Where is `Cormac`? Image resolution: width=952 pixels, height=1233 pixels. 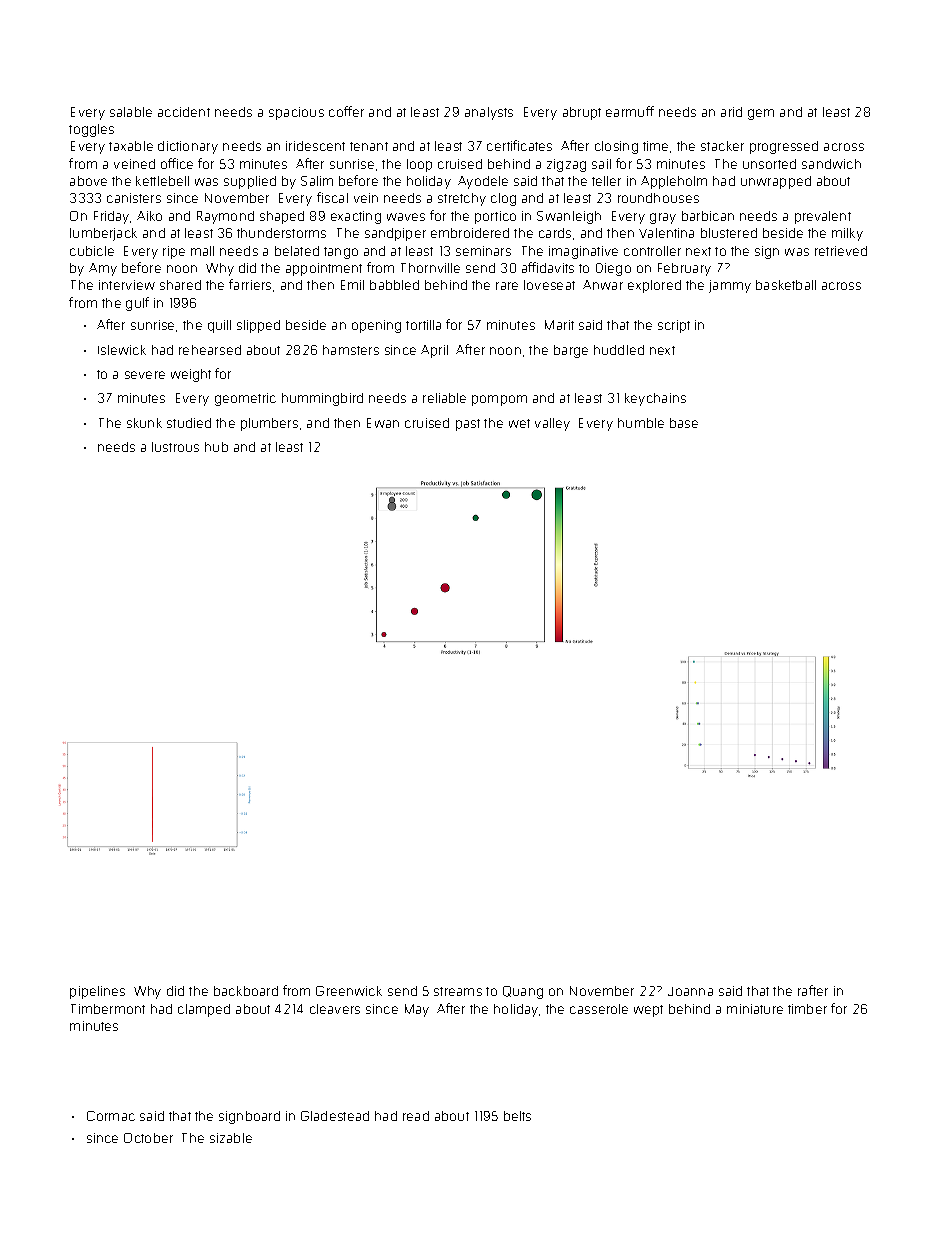
Cormac is located at coordinates (111, 1116).
